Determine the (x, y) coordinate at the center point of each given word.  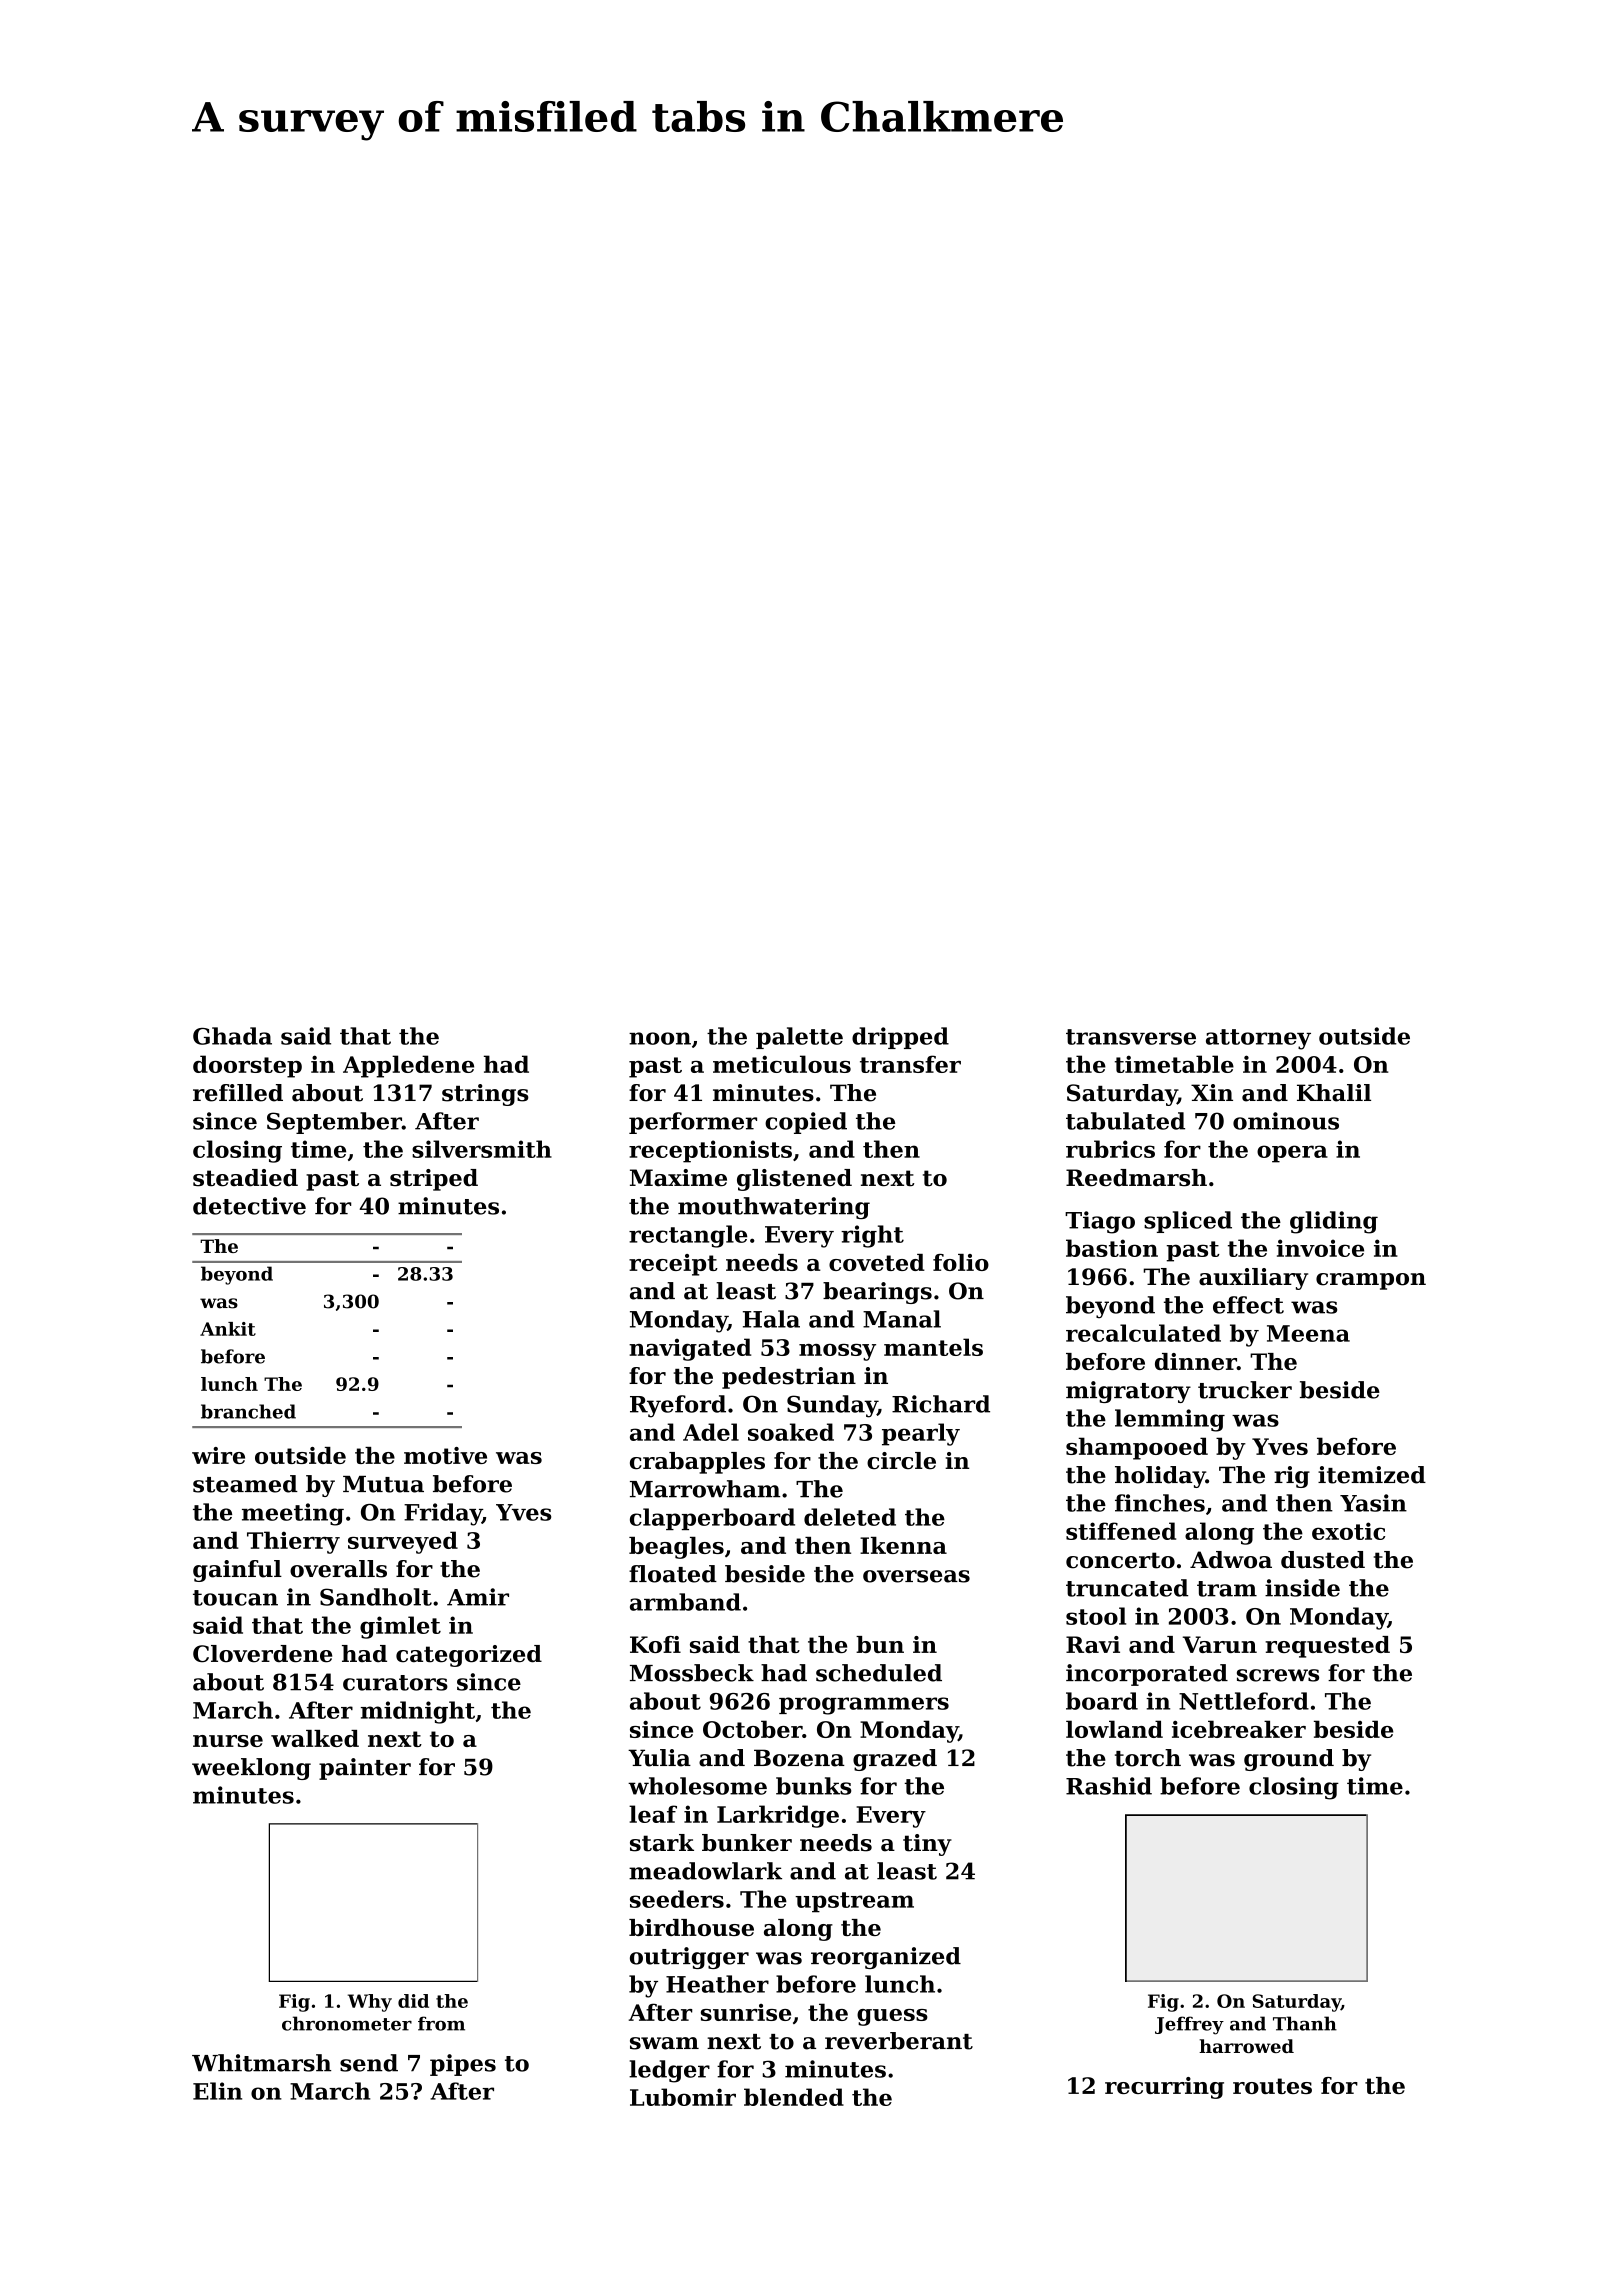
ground (1289, 1760)
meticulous (782, 1064)
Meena (1308, 1333)
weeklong (251, 1769)
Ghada (232, 1036)
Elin (217, 2091)
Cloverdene (262, 1654)
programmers (864, 1706)
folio (961, 1262)
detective (249, 1206)
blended (794, 2097)
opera (1292, 1154)
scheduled (879, 1673)
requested (1327, 1647)
